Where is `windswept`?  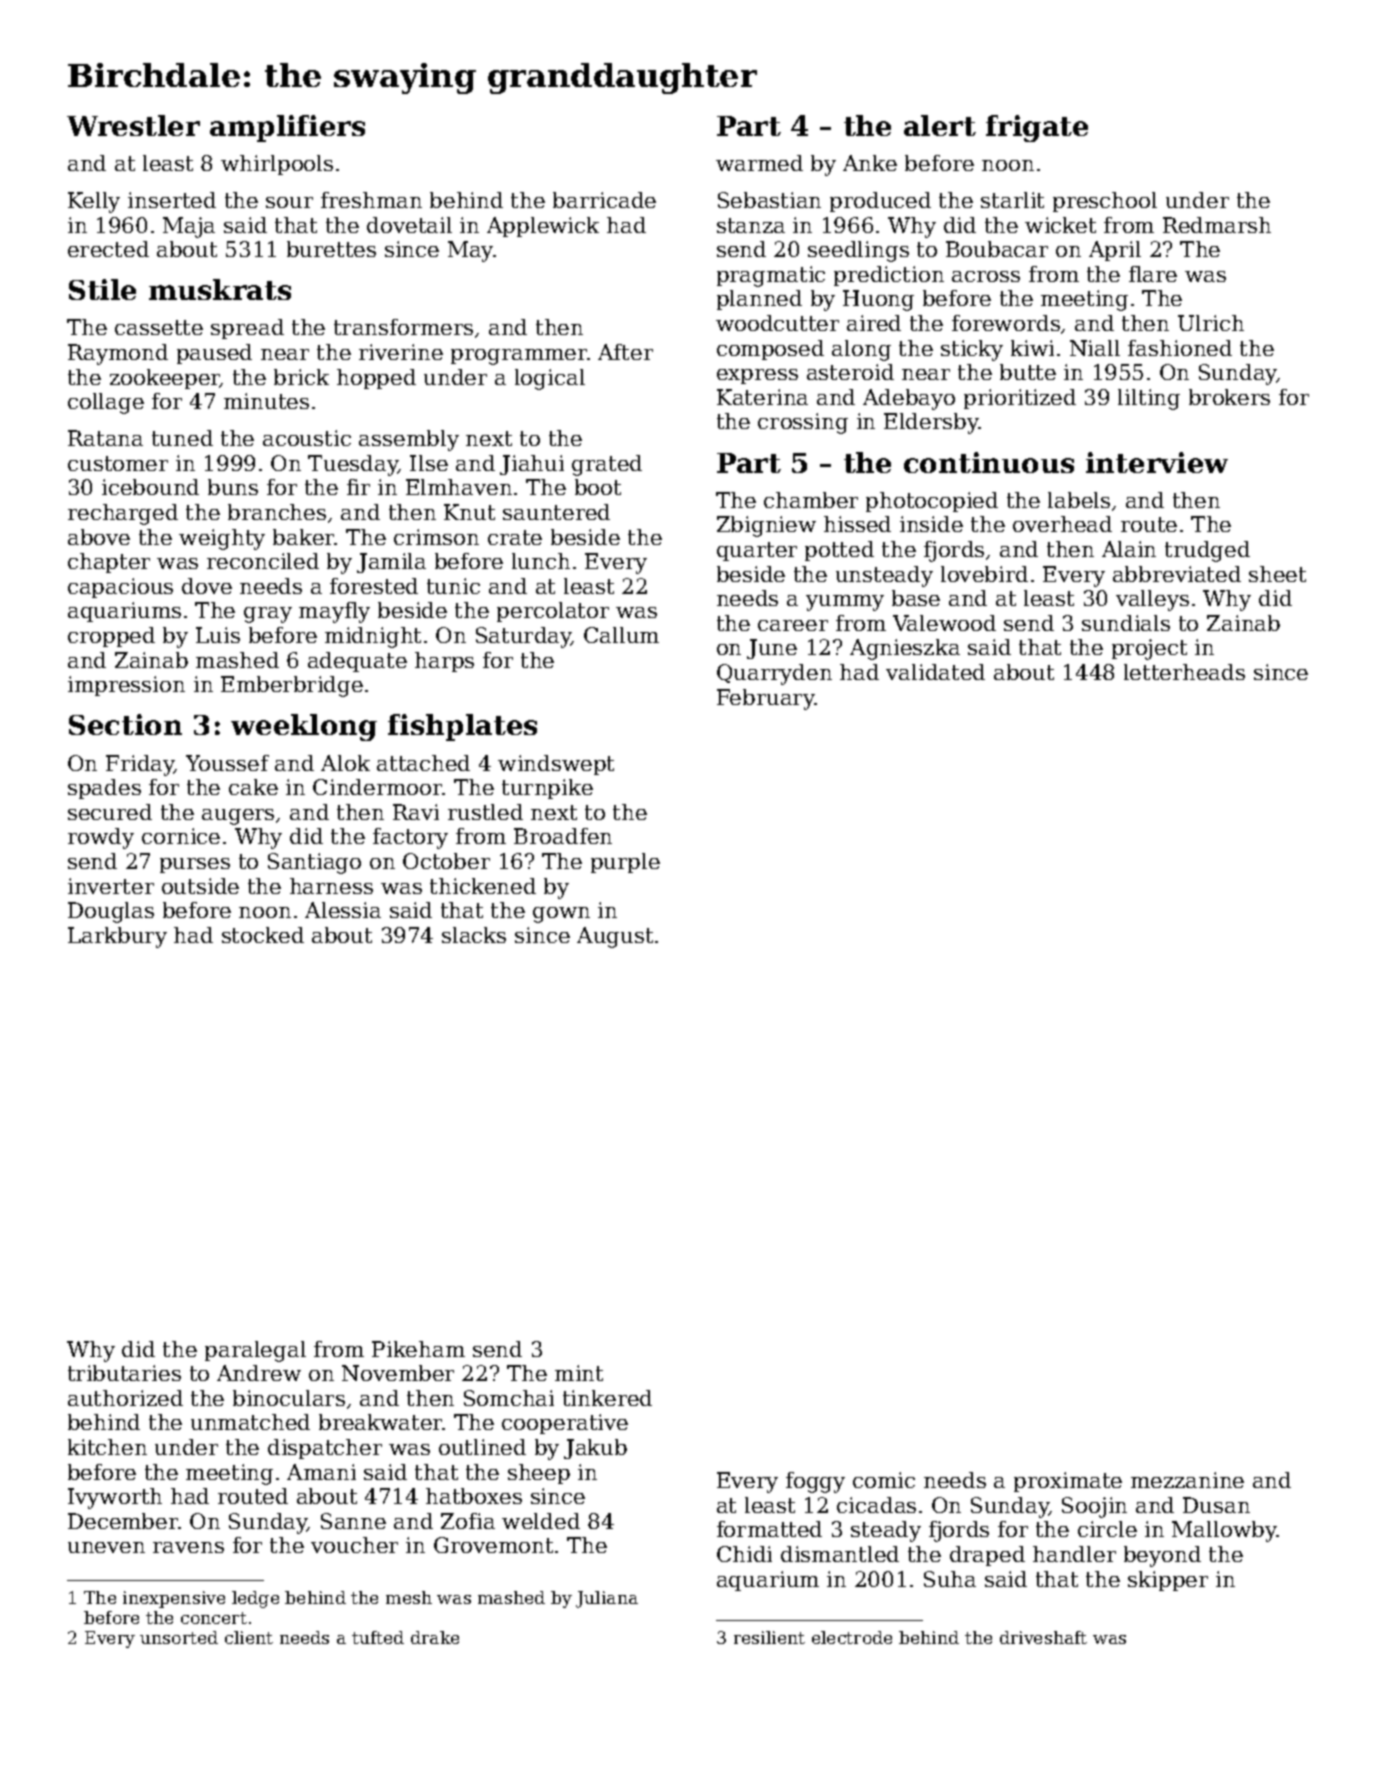
windswept is located at coordinates (556, 765).
